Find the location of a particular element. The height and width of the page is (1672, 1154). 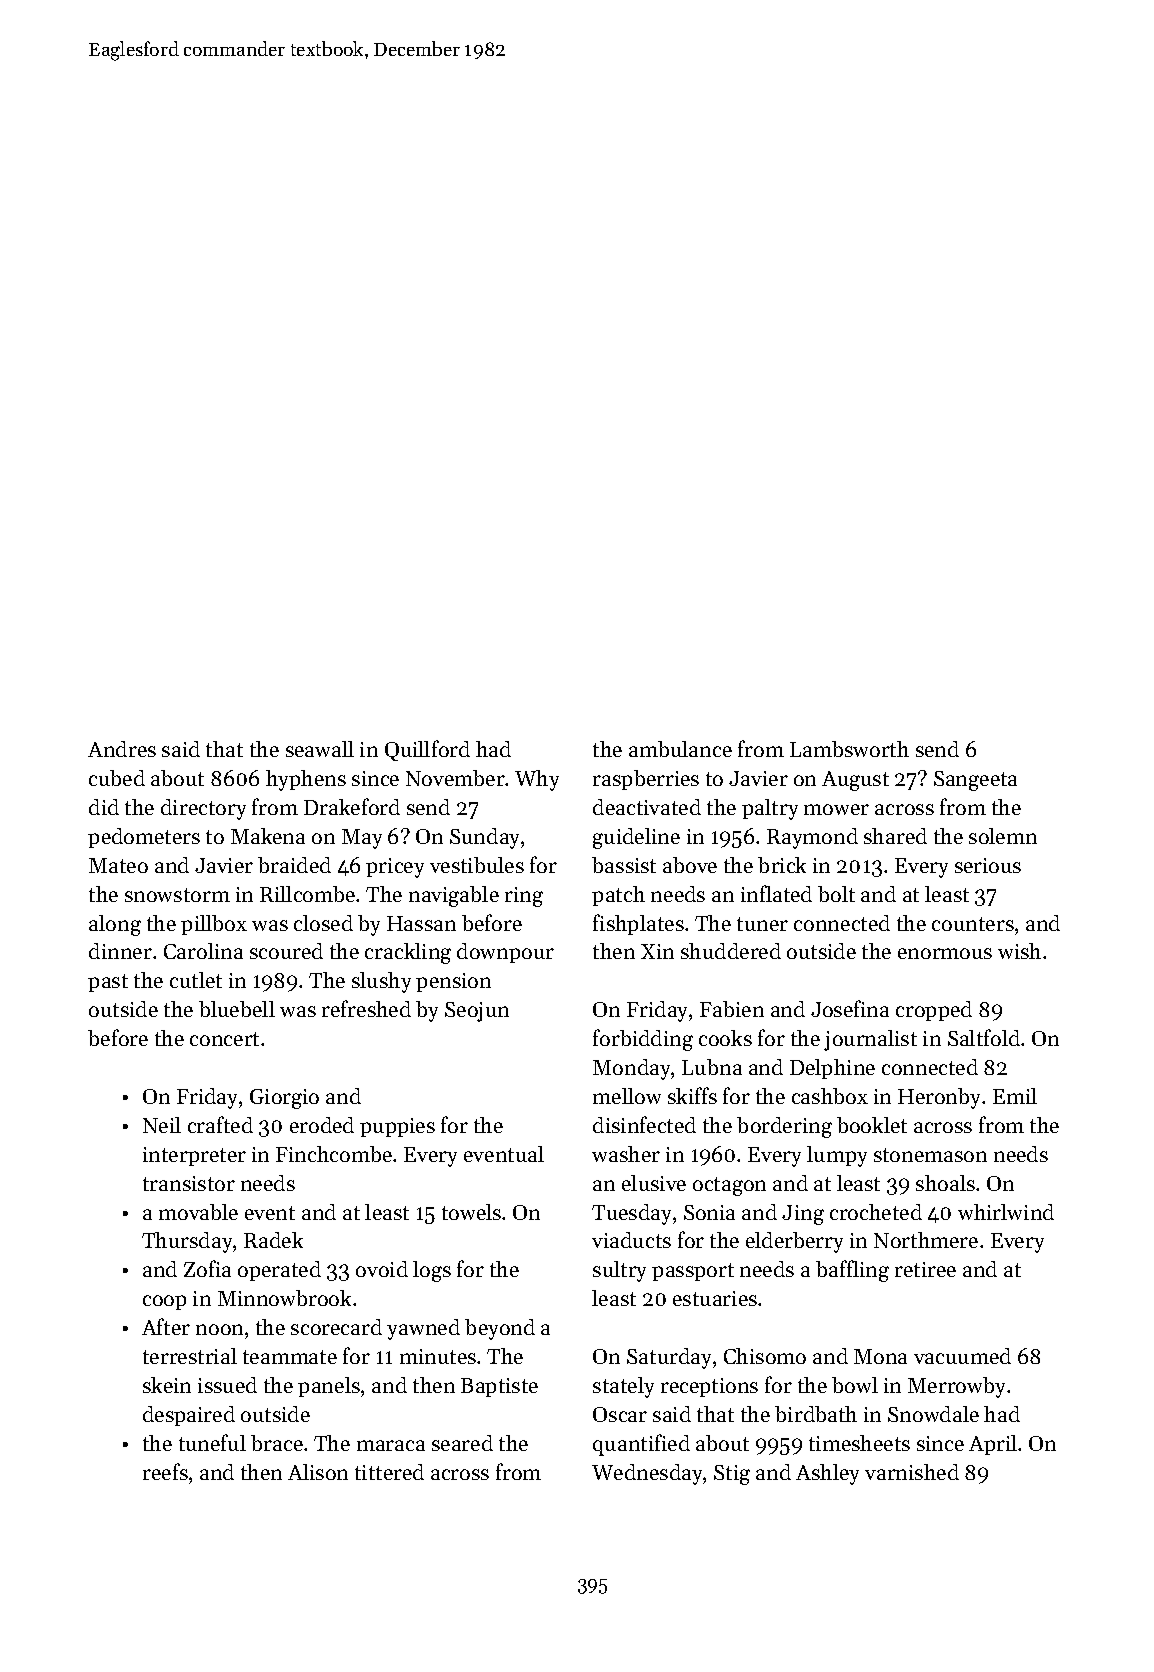

Sunday is located at coordinates (484, 838).
